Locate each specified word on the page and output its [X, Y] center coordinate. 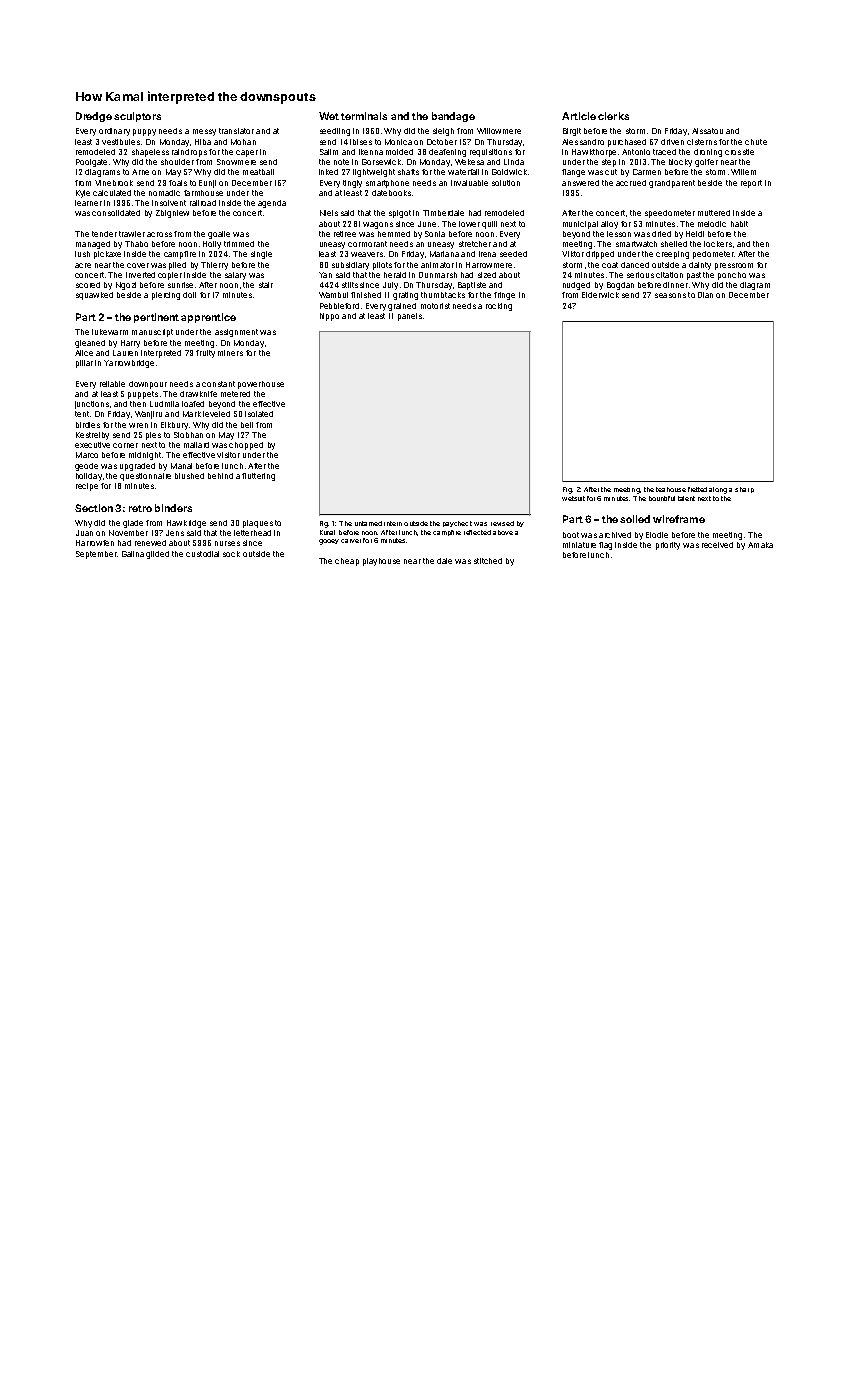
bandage [453, 117]
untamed [368, 523]
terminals [364, 116]
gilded [157, 555]
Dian [705, 295]
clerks [613, 116]
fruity [205, 354]
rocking [499, 307]
